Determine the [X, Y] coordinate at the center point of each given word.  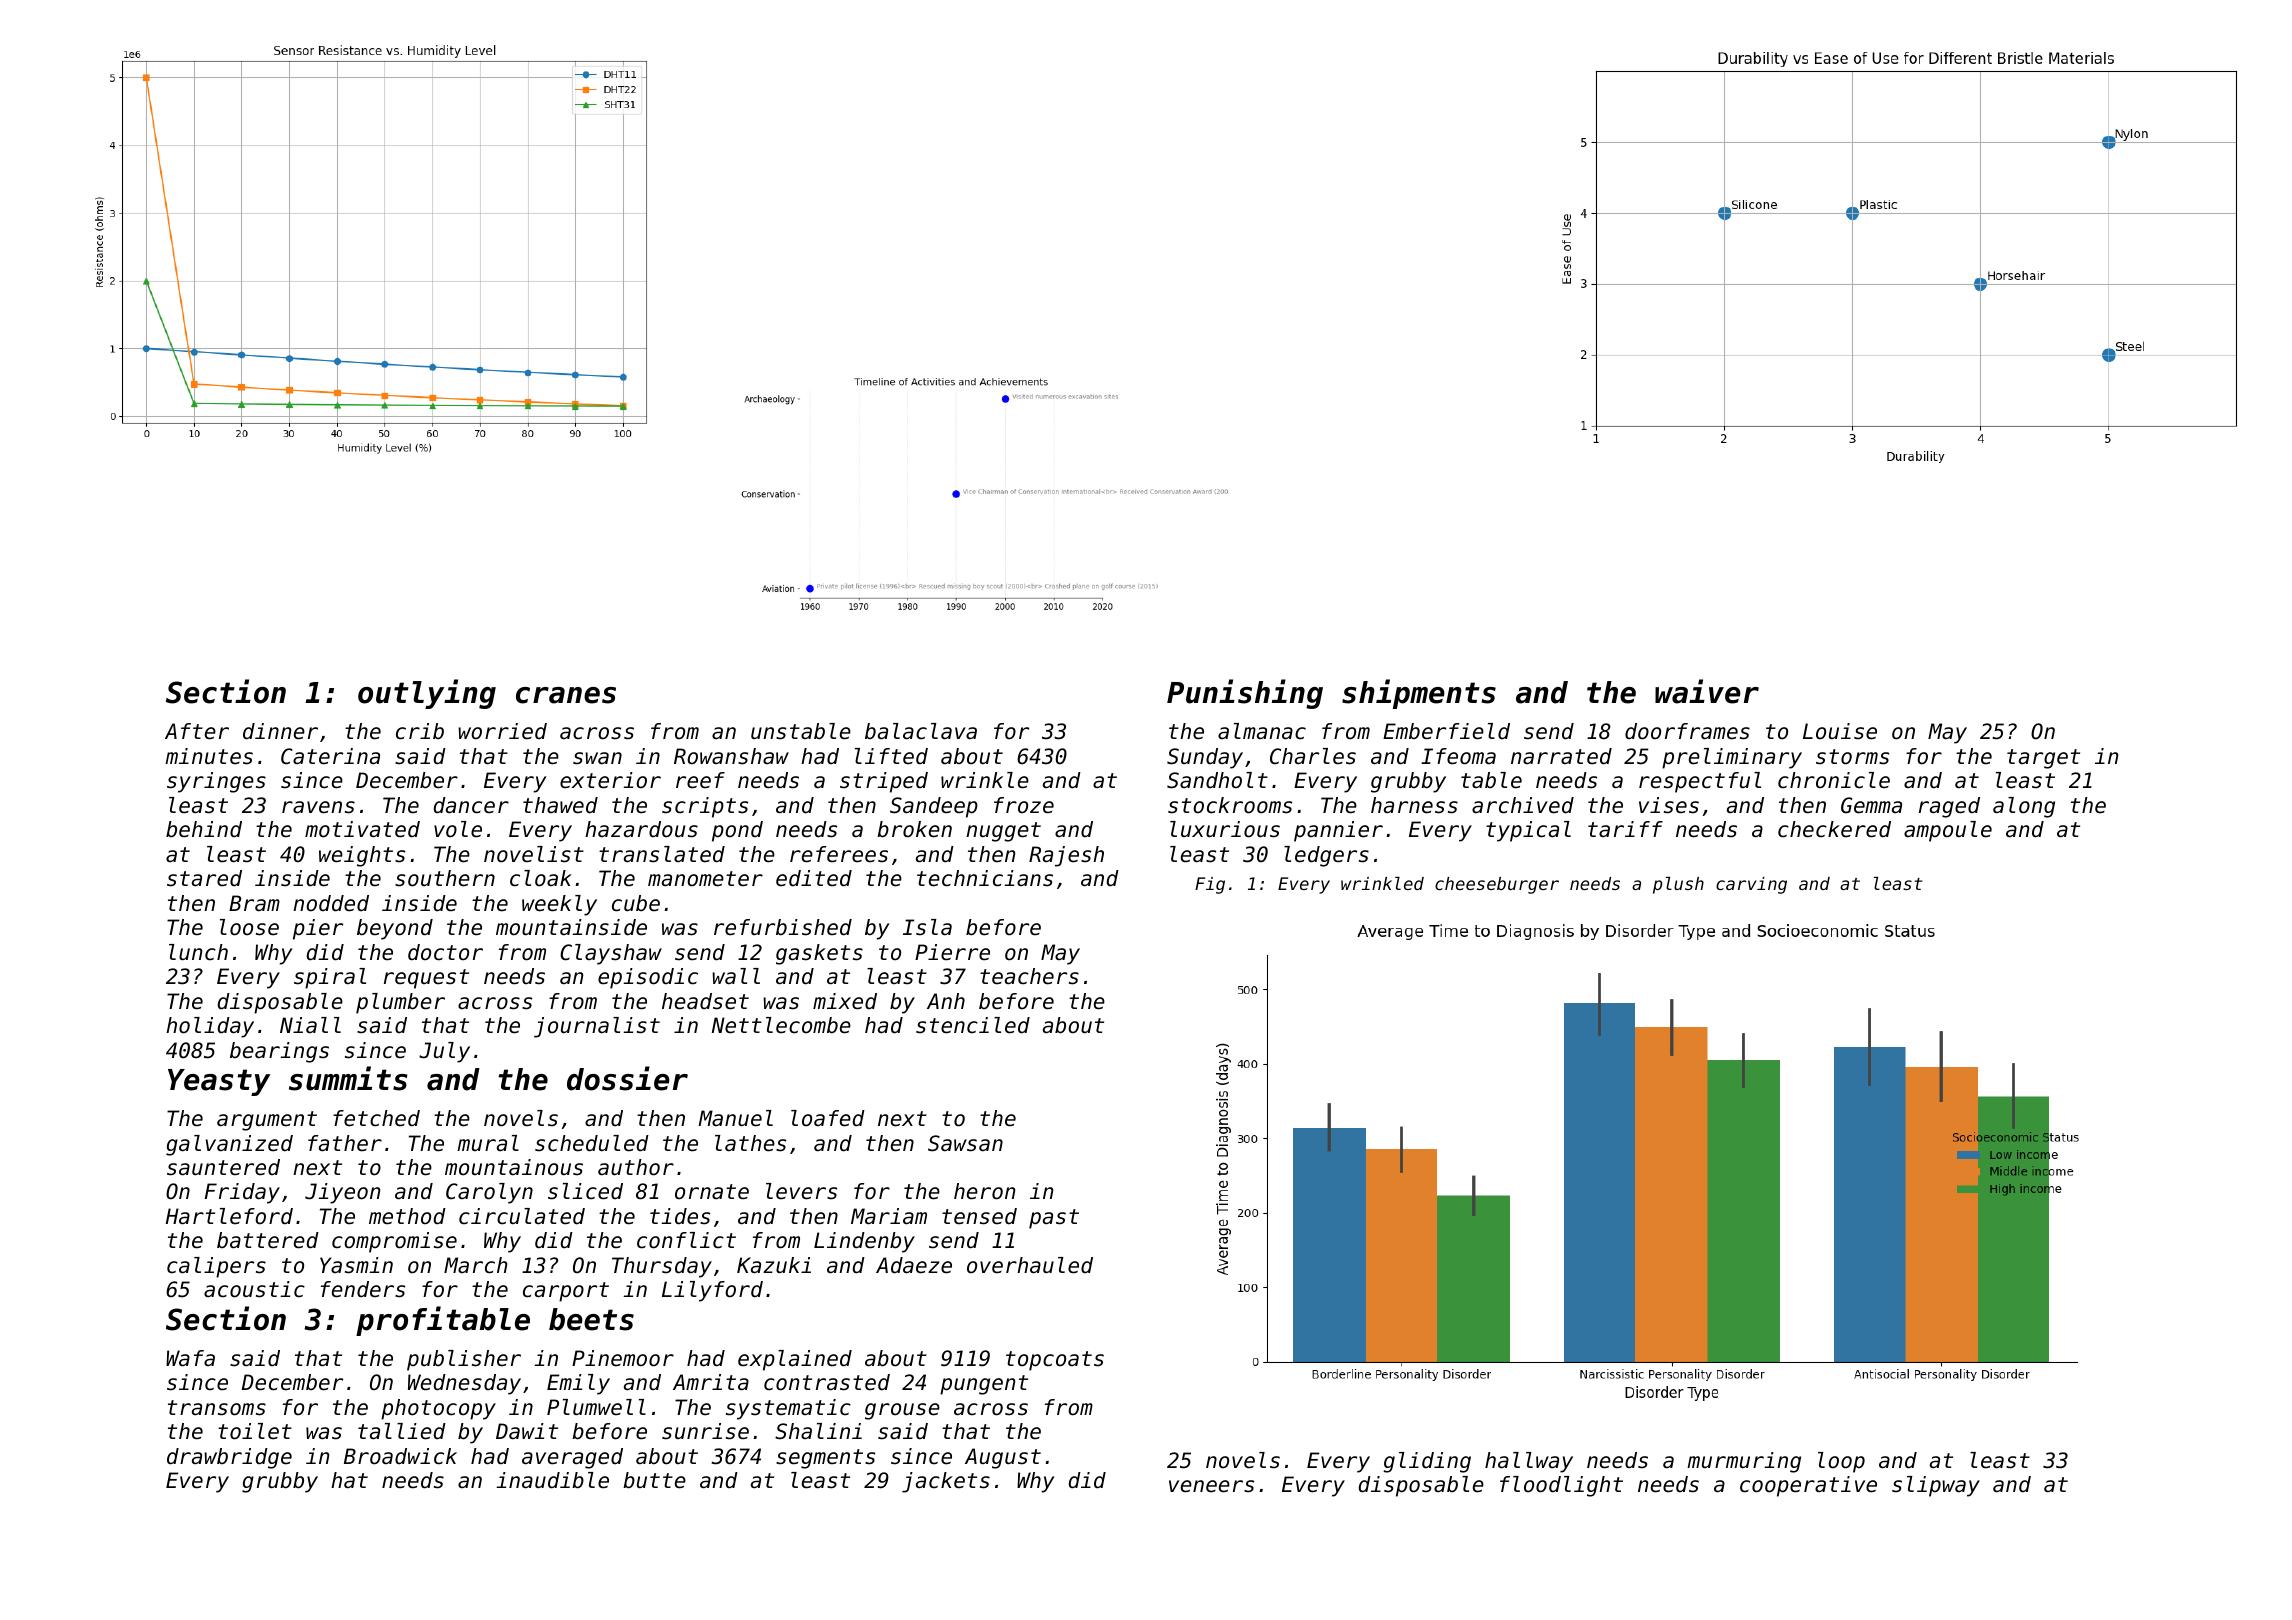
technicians [985, 878]
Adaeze [914, 1265]
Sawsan [965, 1143]
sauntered [223, 1167]
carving [1751, 885]
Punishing [1245, 694]
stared [204, 878]
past [1054, 1219]
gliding [1427, 1462]
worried [502, 731]
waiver [1707, 691]
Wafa [190, 1358]
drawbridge [229, 1458]
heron [984, 1191]
